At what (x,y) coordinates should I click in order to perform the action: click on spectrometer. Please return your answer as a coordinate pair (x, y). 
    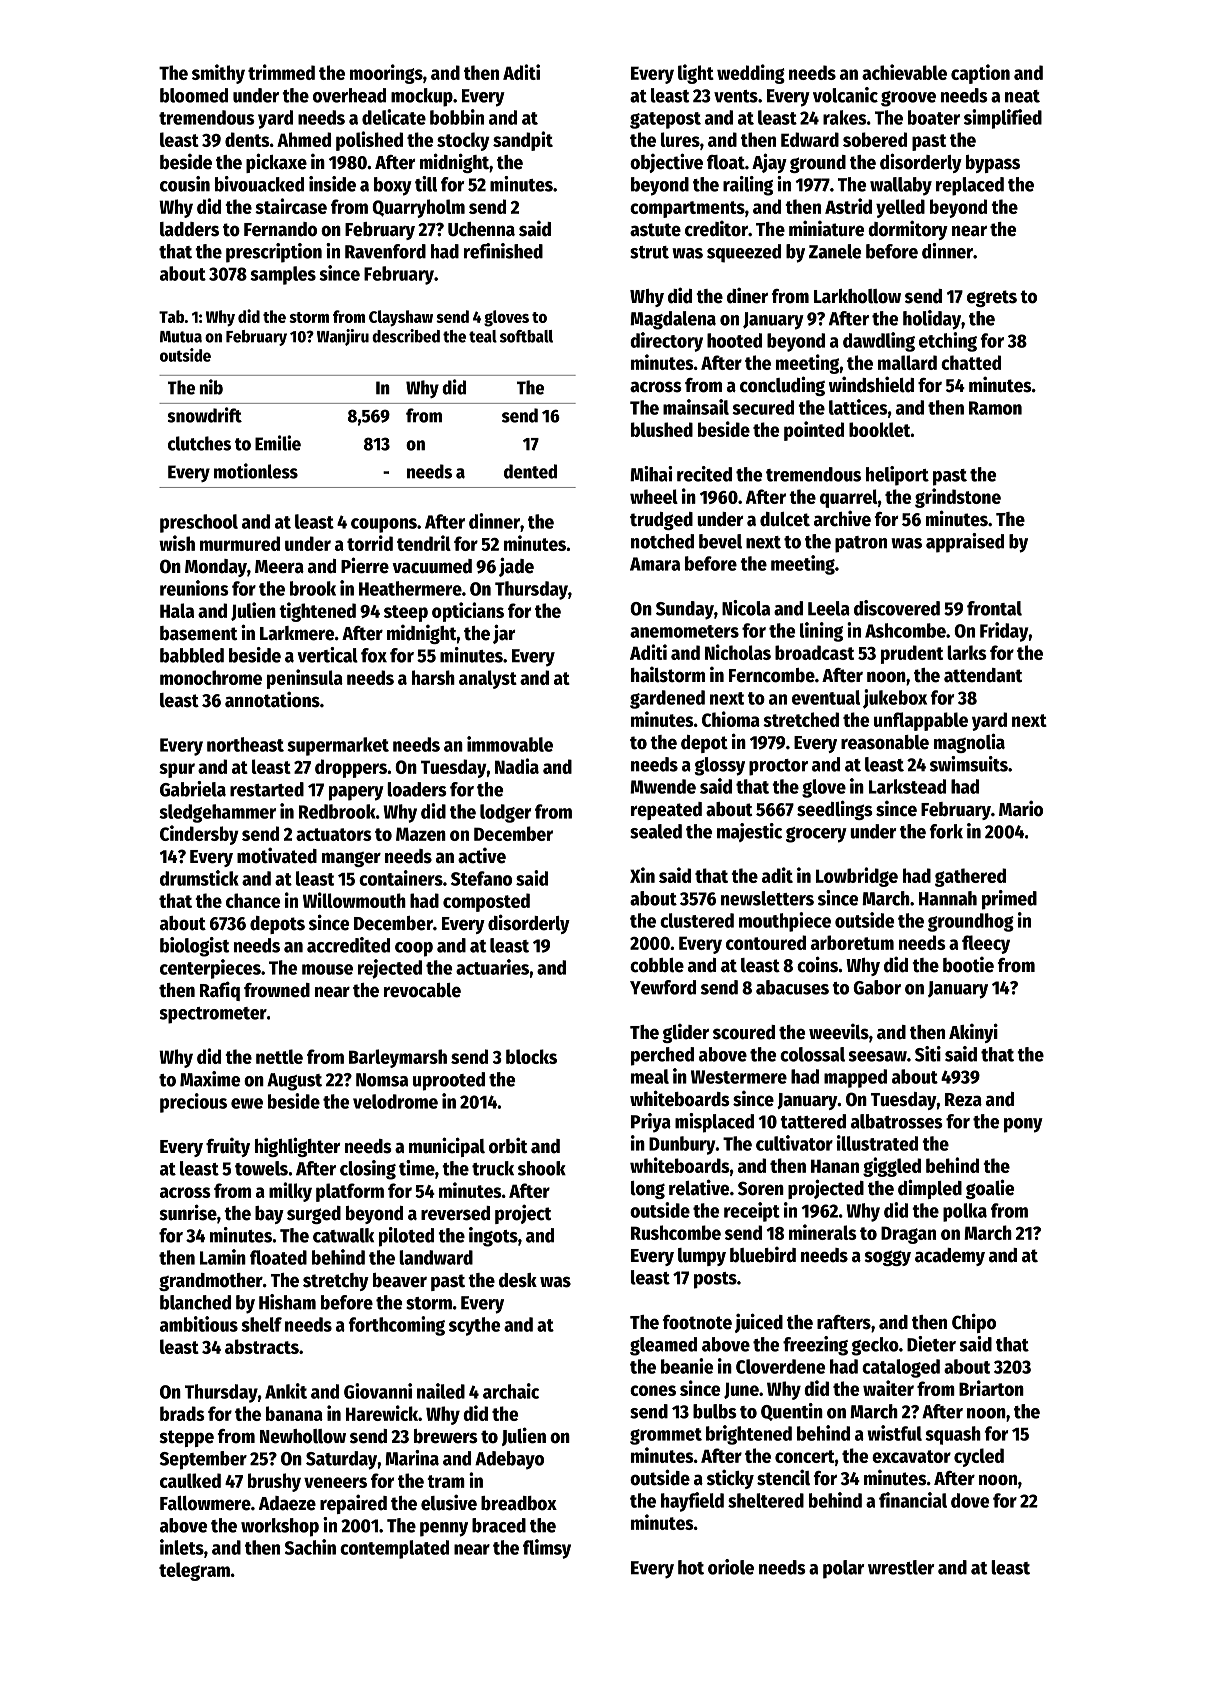
    Looking at the image, I should click on (213, 1015).
